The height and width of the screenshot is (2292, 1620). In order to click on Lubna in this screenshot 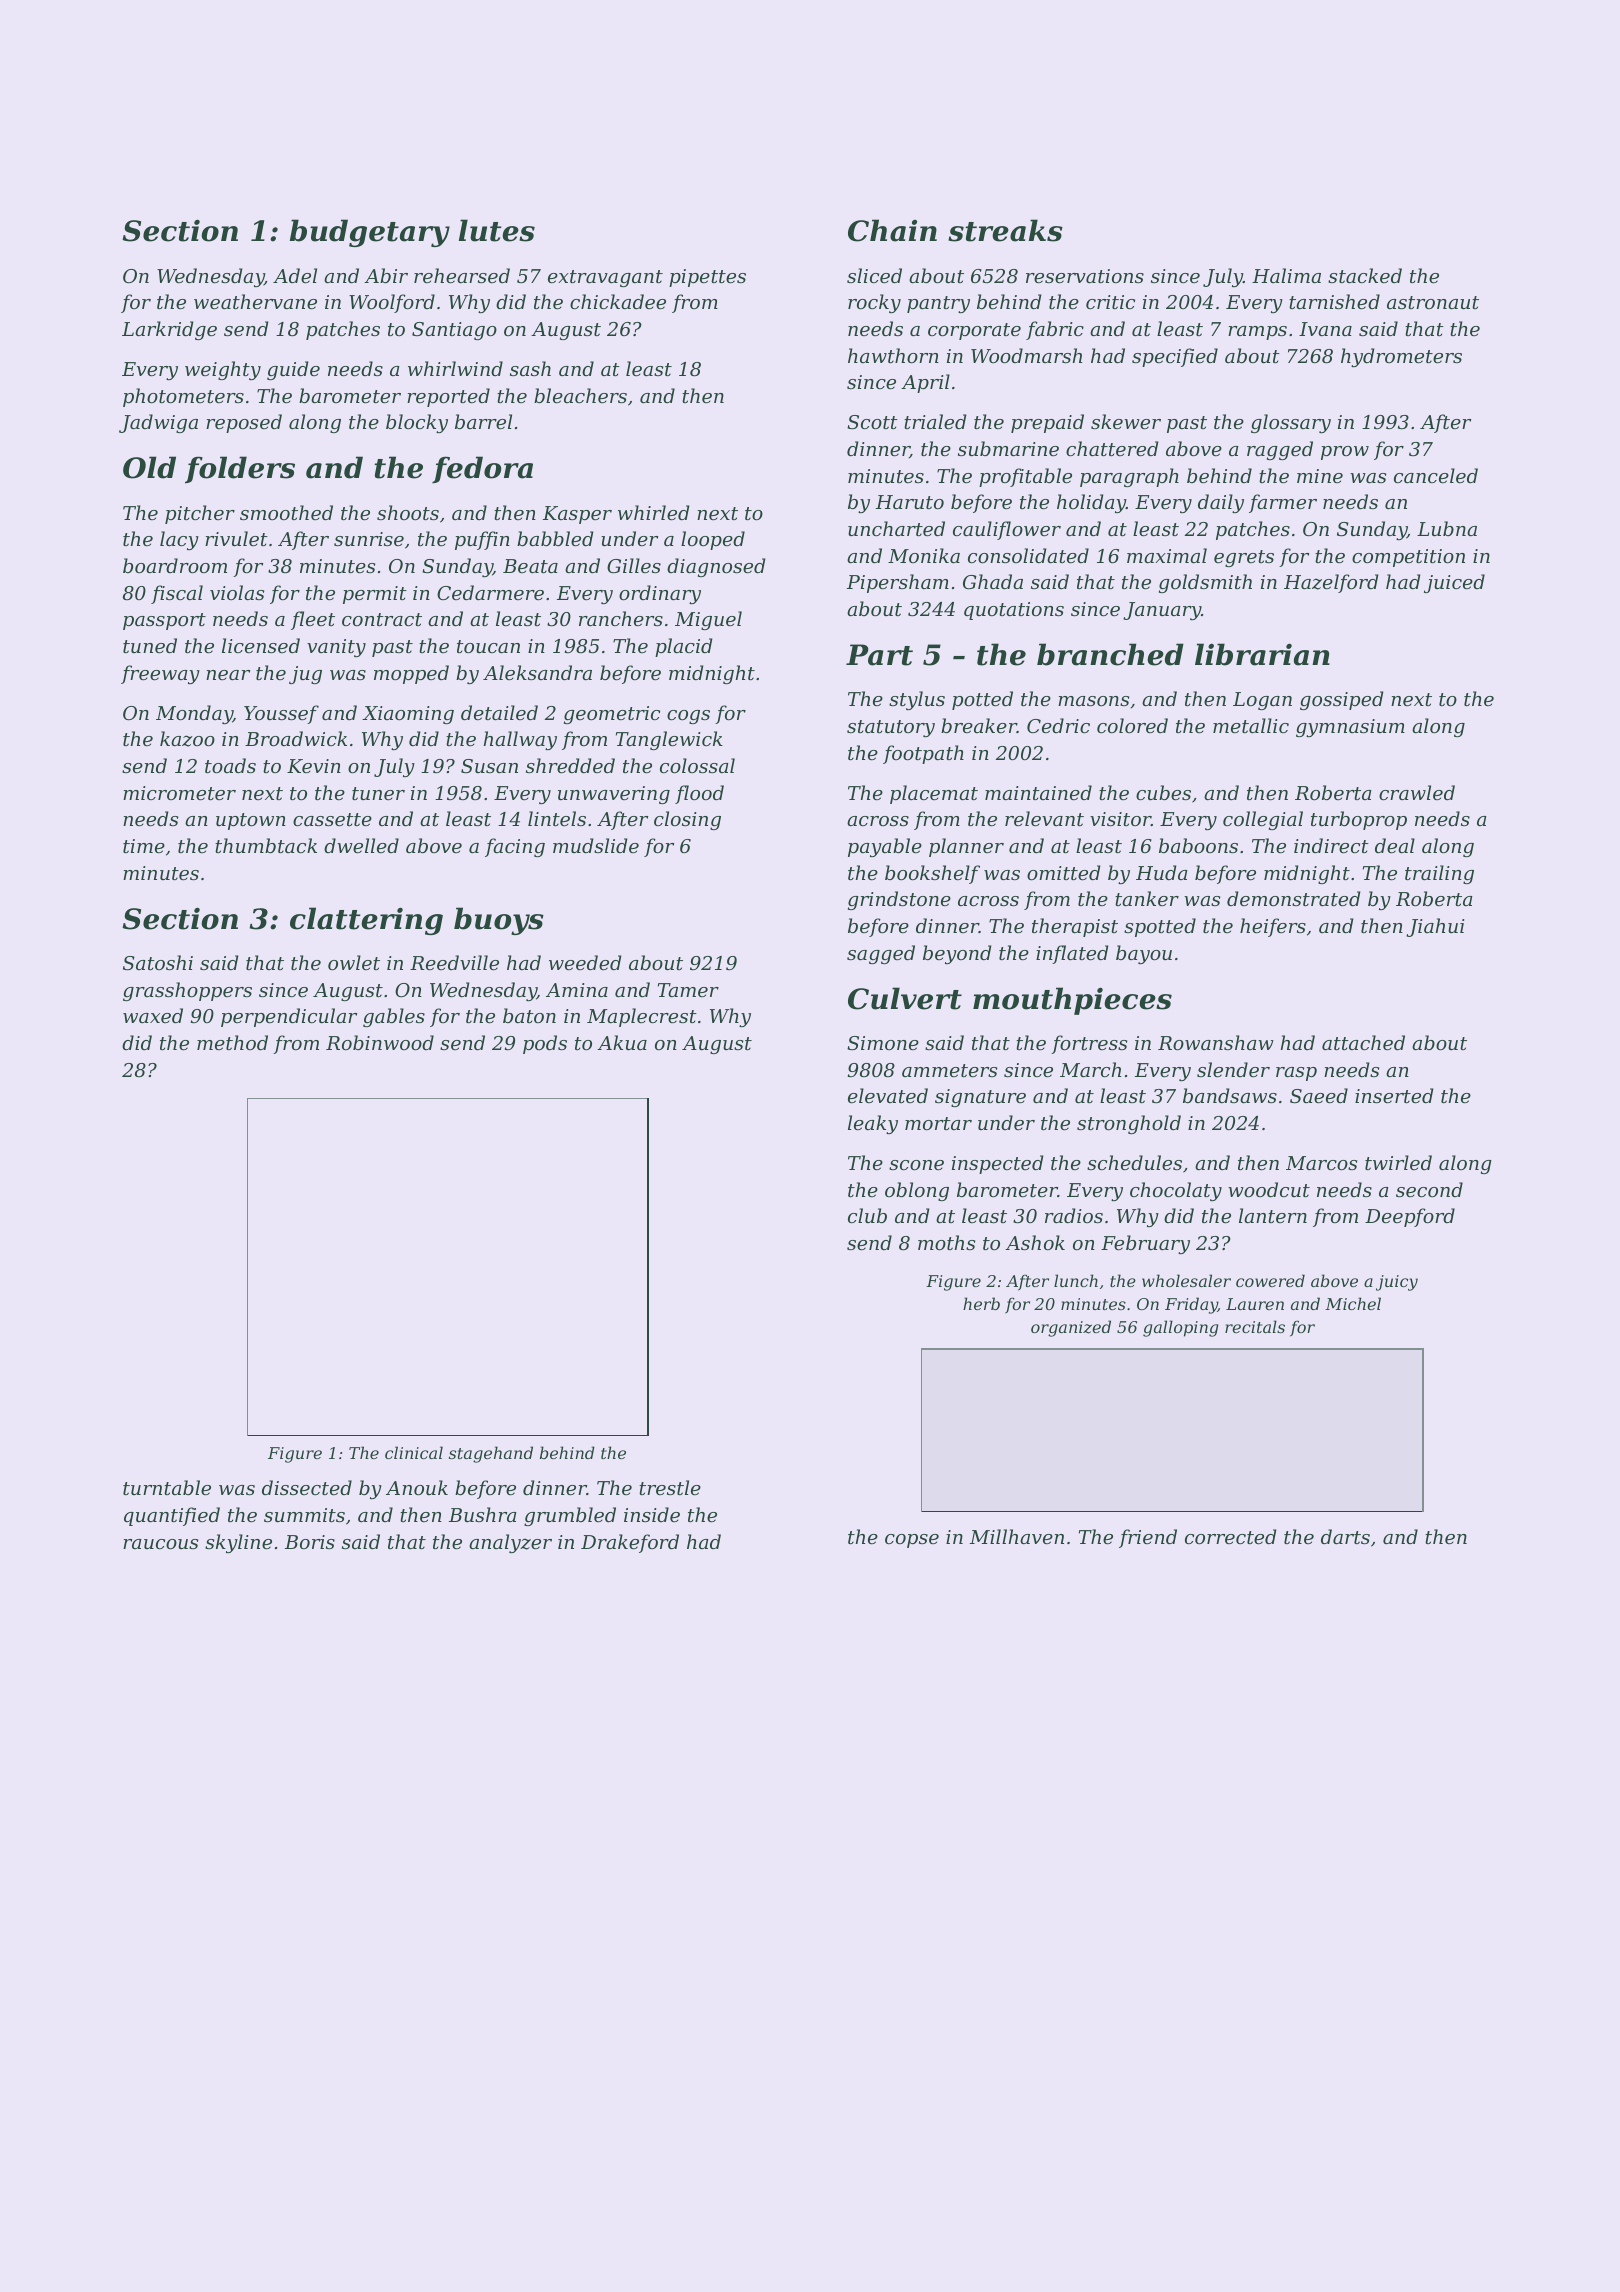, I will do `click(1447, 528)`.
